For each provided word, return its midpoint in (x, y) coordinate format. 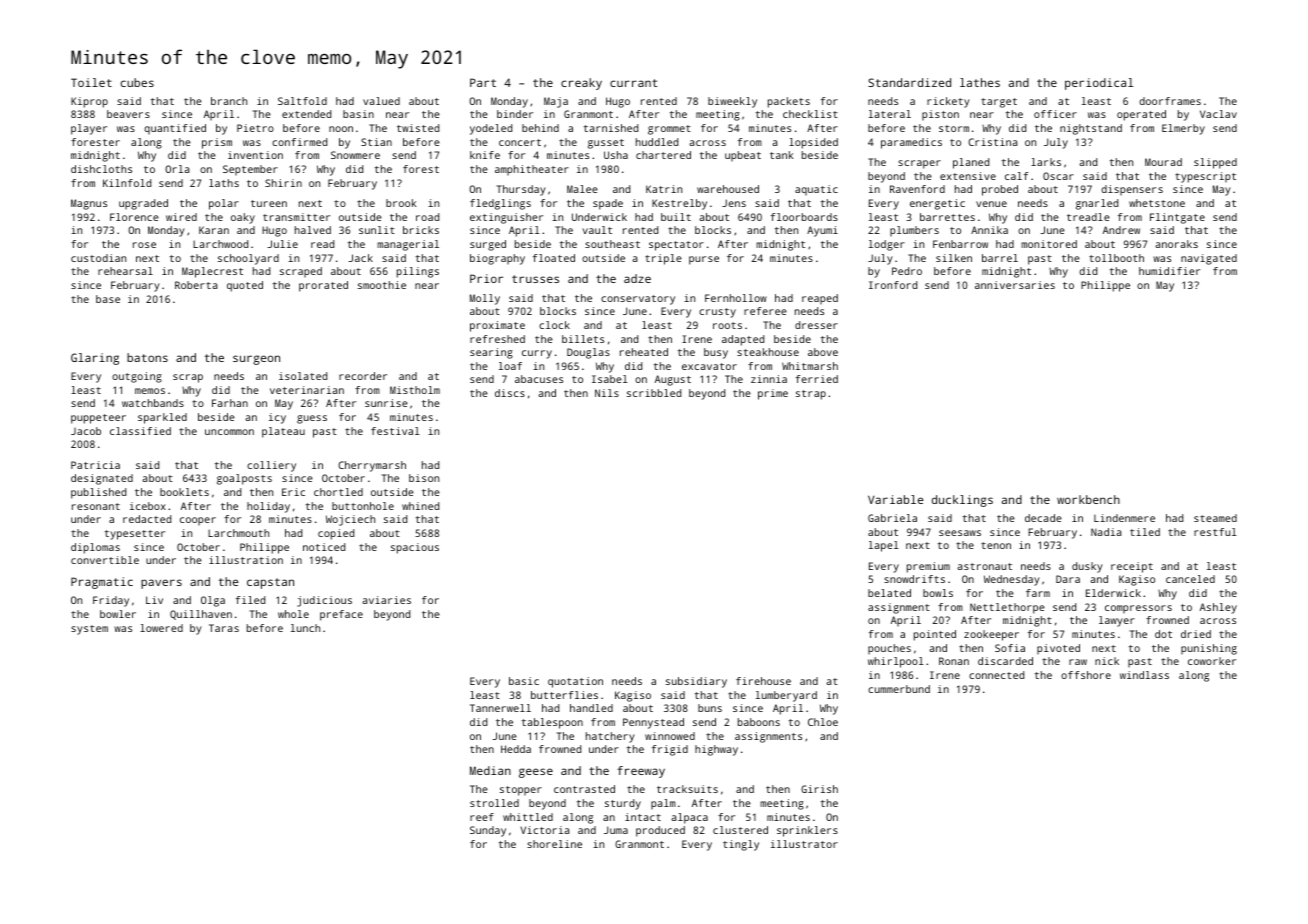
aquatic (816, 190)
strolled (494, 803)
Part (483, 82)
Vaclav (1218, 114)
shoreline (554, 844)
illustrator (804, 844)
